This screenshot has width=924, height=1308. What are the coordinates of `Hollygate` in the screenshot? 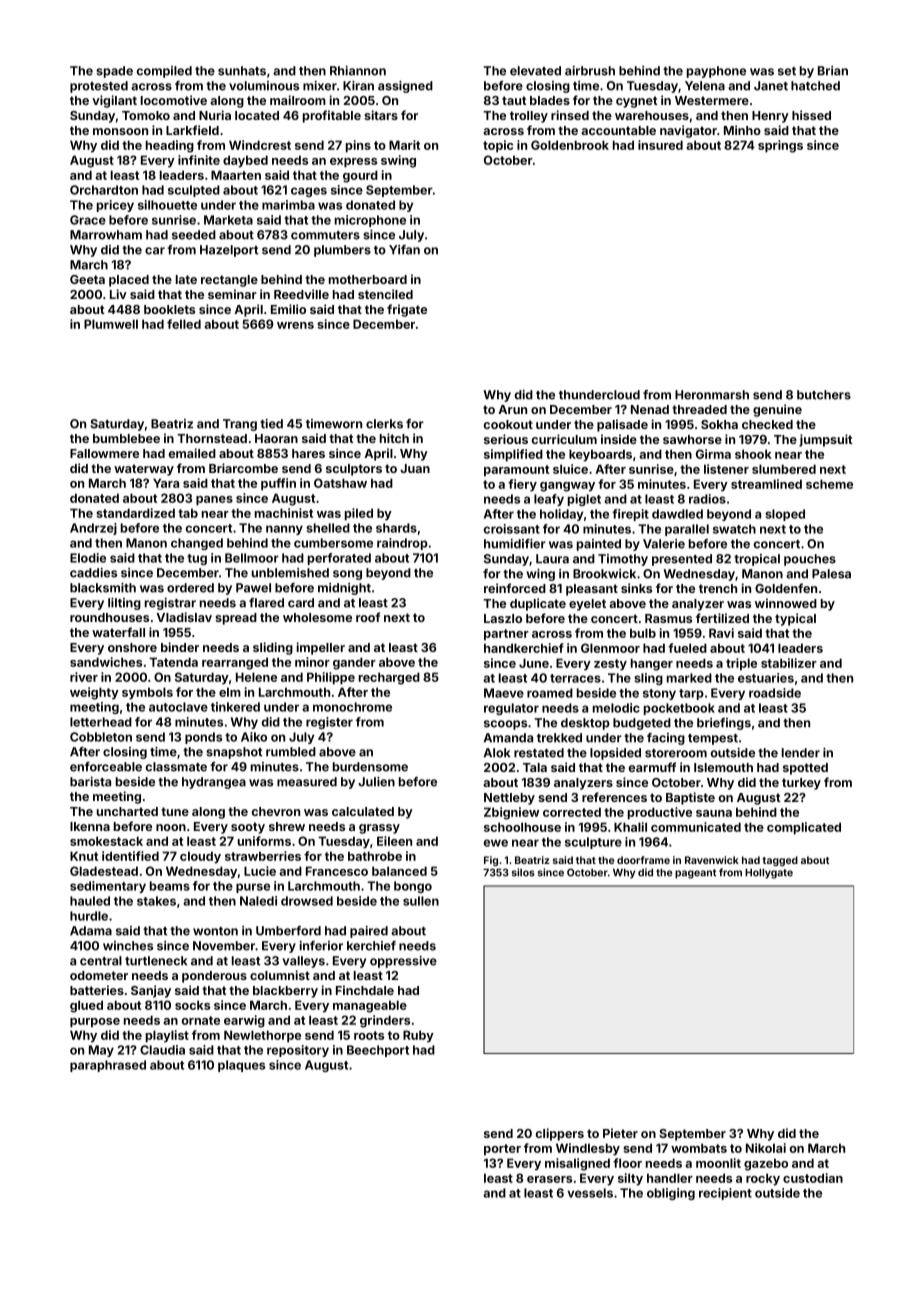 It's located at (769, 873).
